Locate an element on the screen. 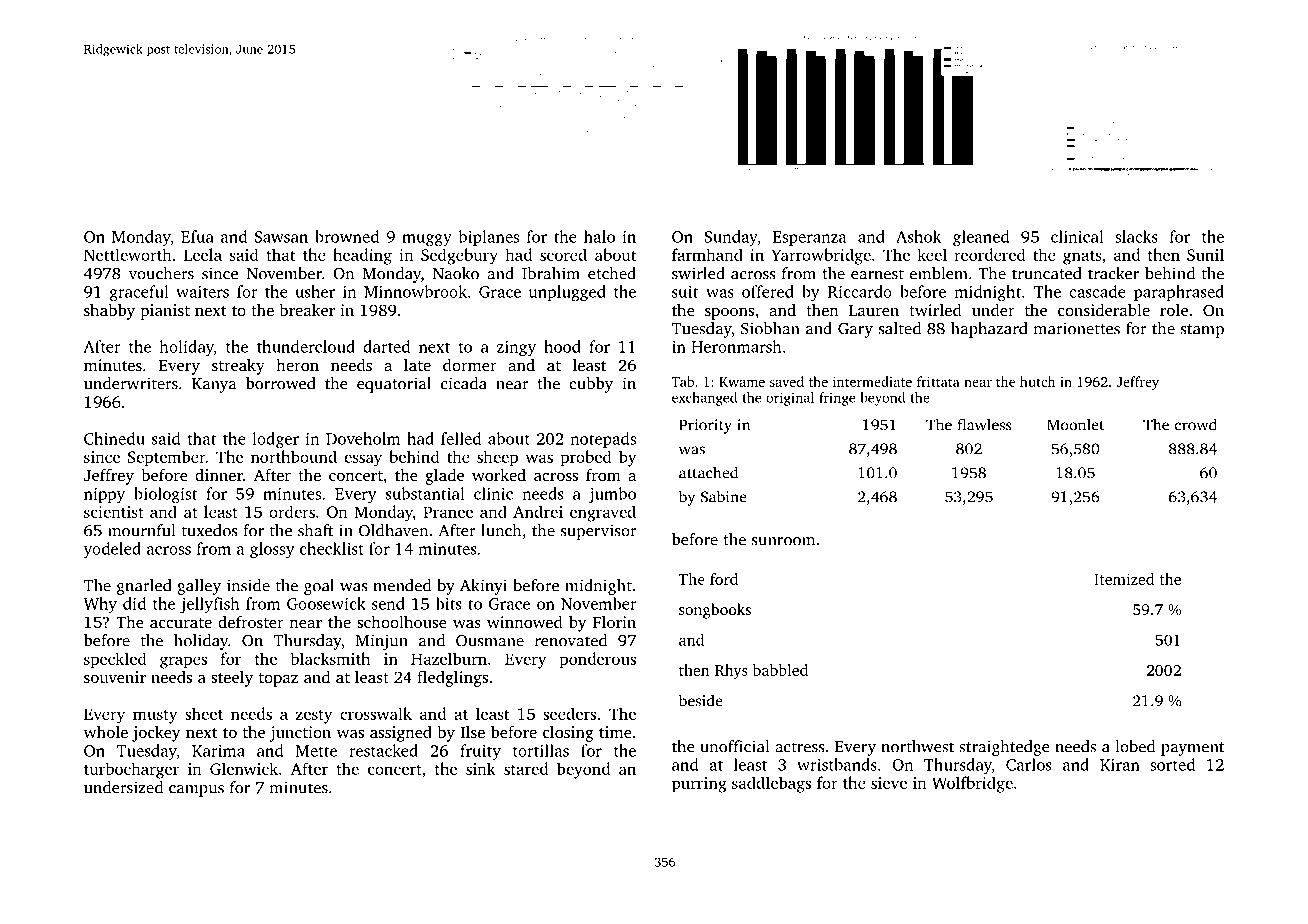 The image size is (1308, 924). Rhys is located at coordinates (731, 672).
